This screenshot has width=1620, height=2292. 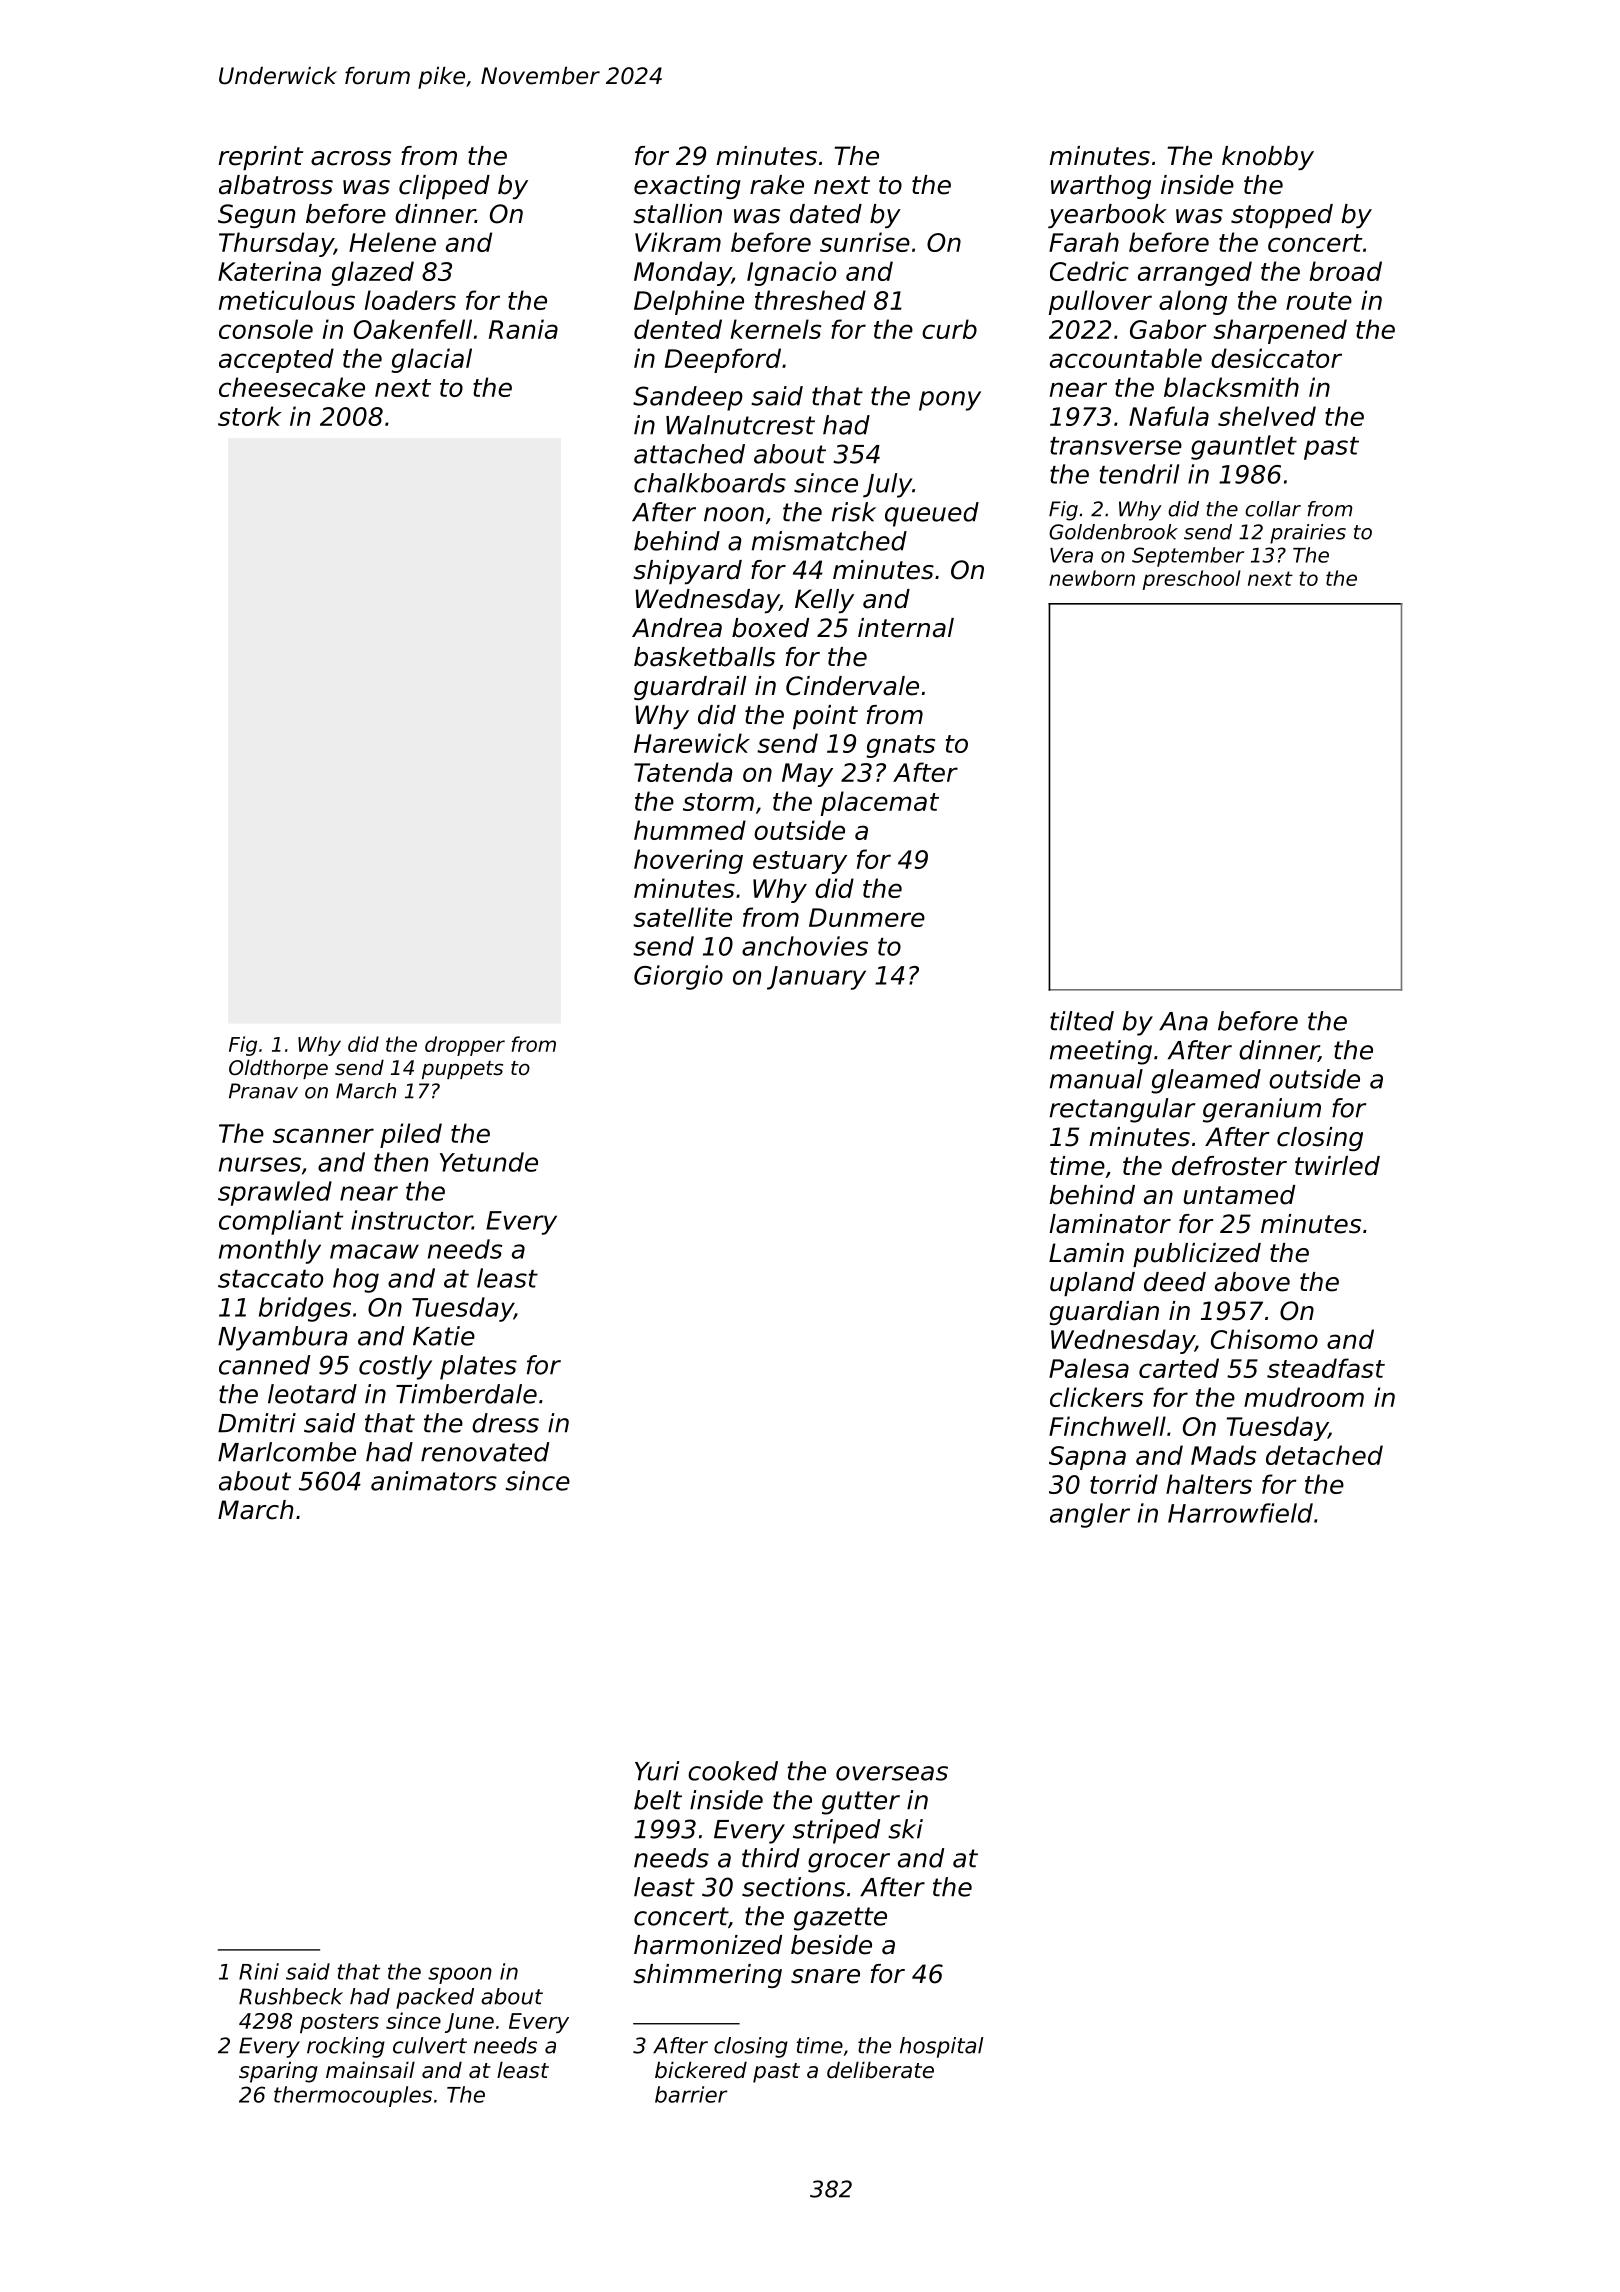 I want to click on preschool, so click(x=1192, y=580).
